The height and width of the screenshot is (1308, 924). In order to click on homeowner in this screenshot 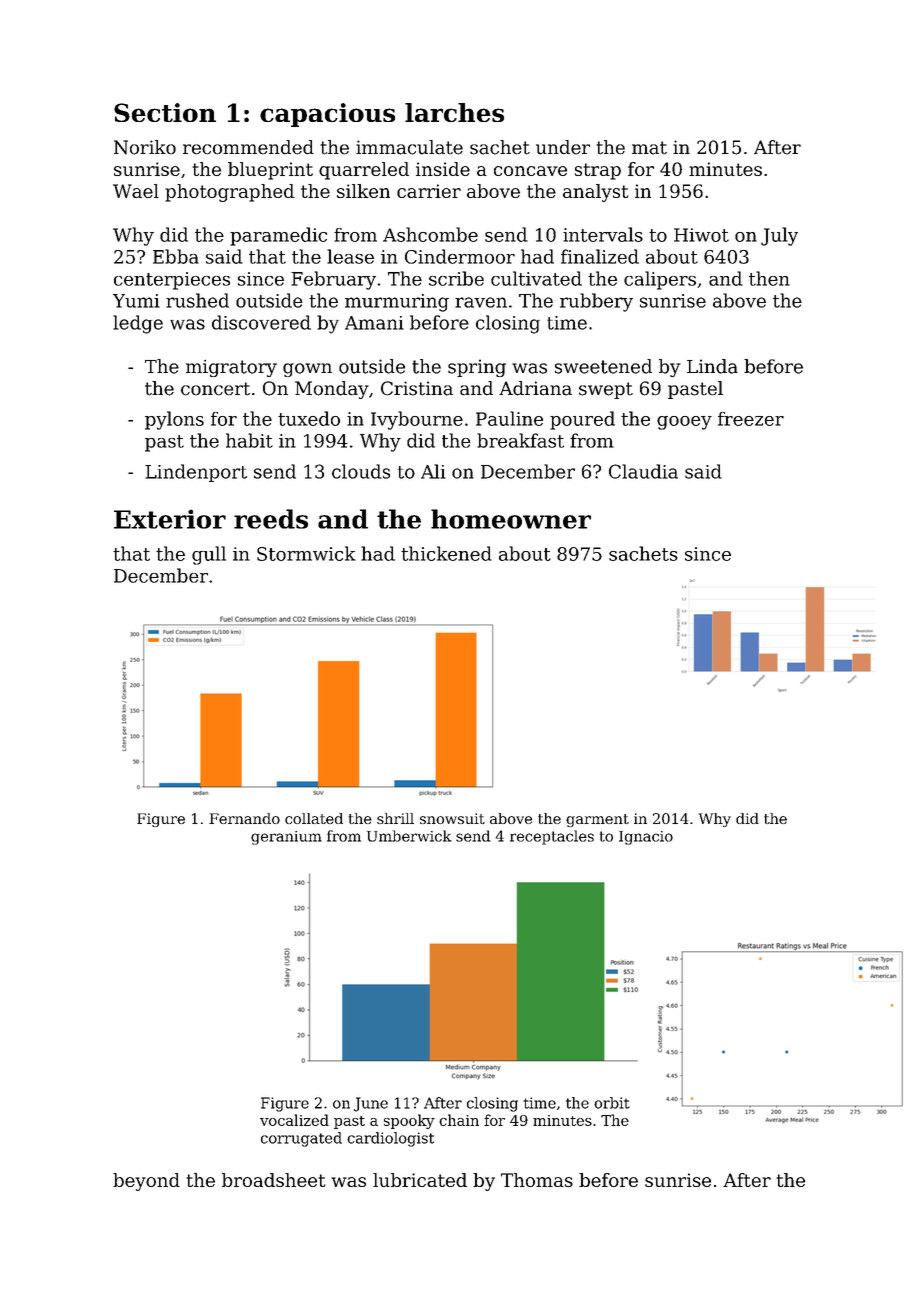, I will do `click(511, 519)`.
